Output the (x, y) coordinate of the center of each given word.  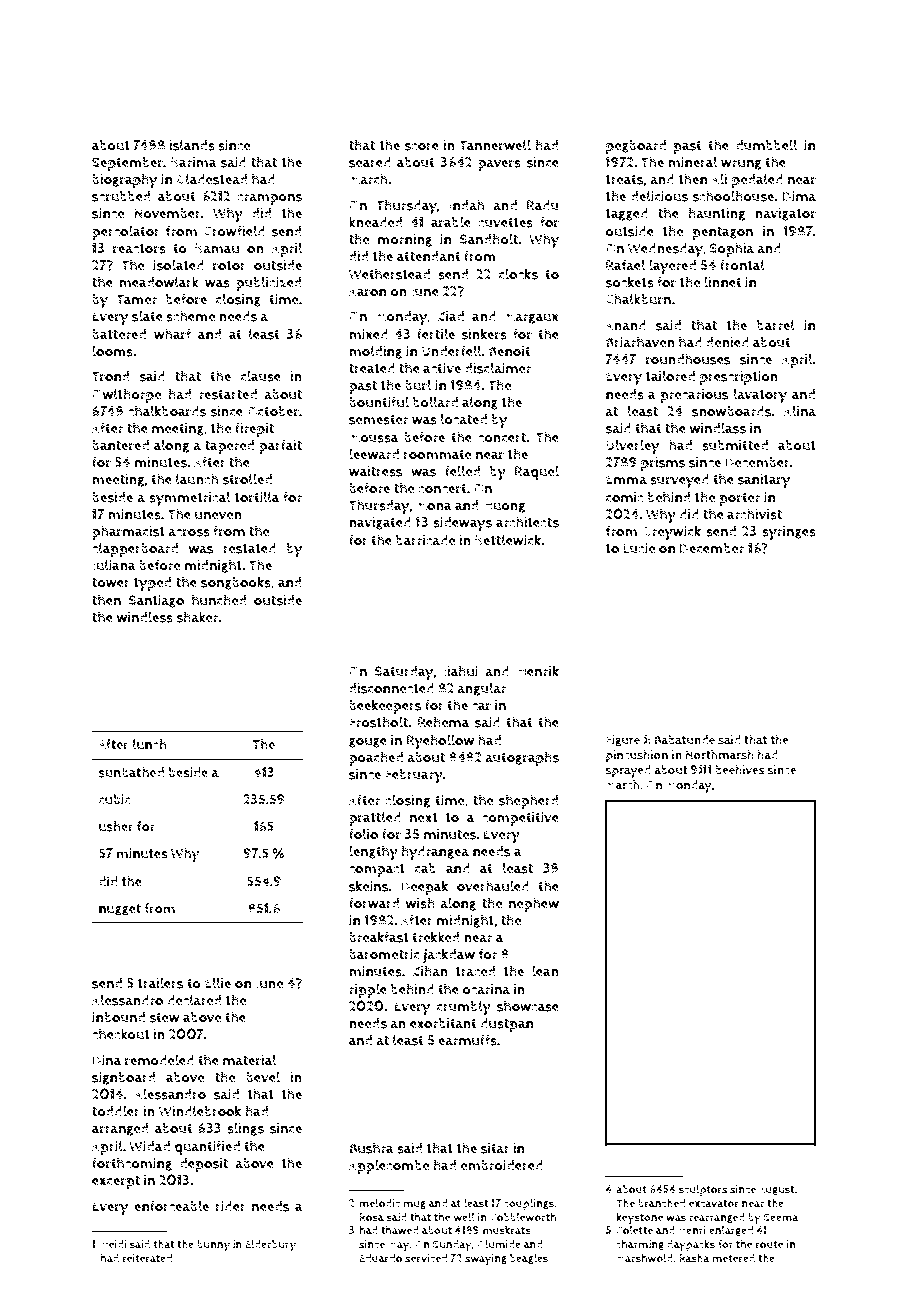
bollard (435, 402)
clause (261, 376)
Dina (107, 1060)
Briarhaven (640, 342)
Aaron (367, 291)
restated (249, 548)
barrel (776, 325)
